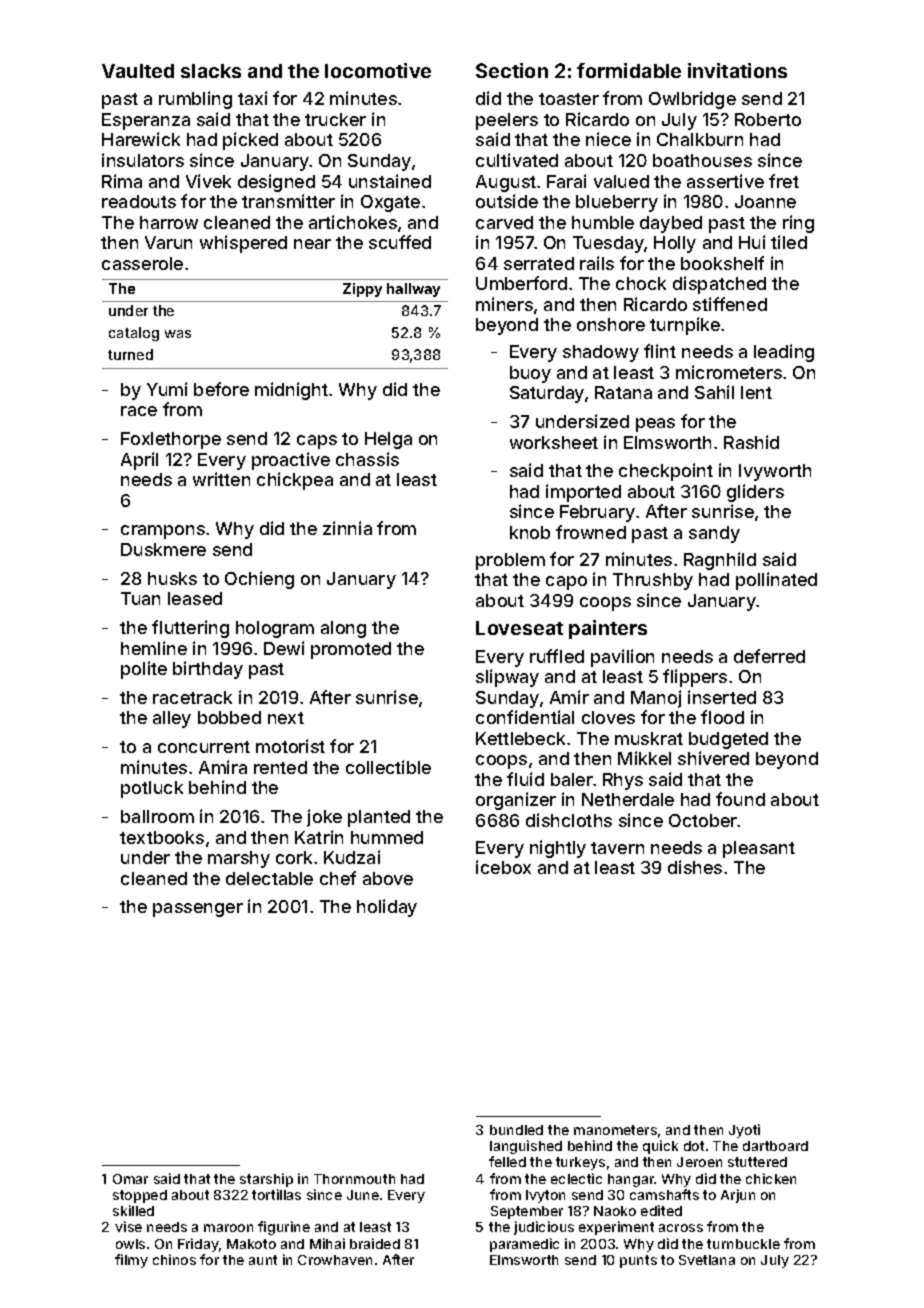 This screenshot has width=924, height=1308. Describe the element at coordinates (291, 391) in the screenshot. I see `midnight` at that location.
